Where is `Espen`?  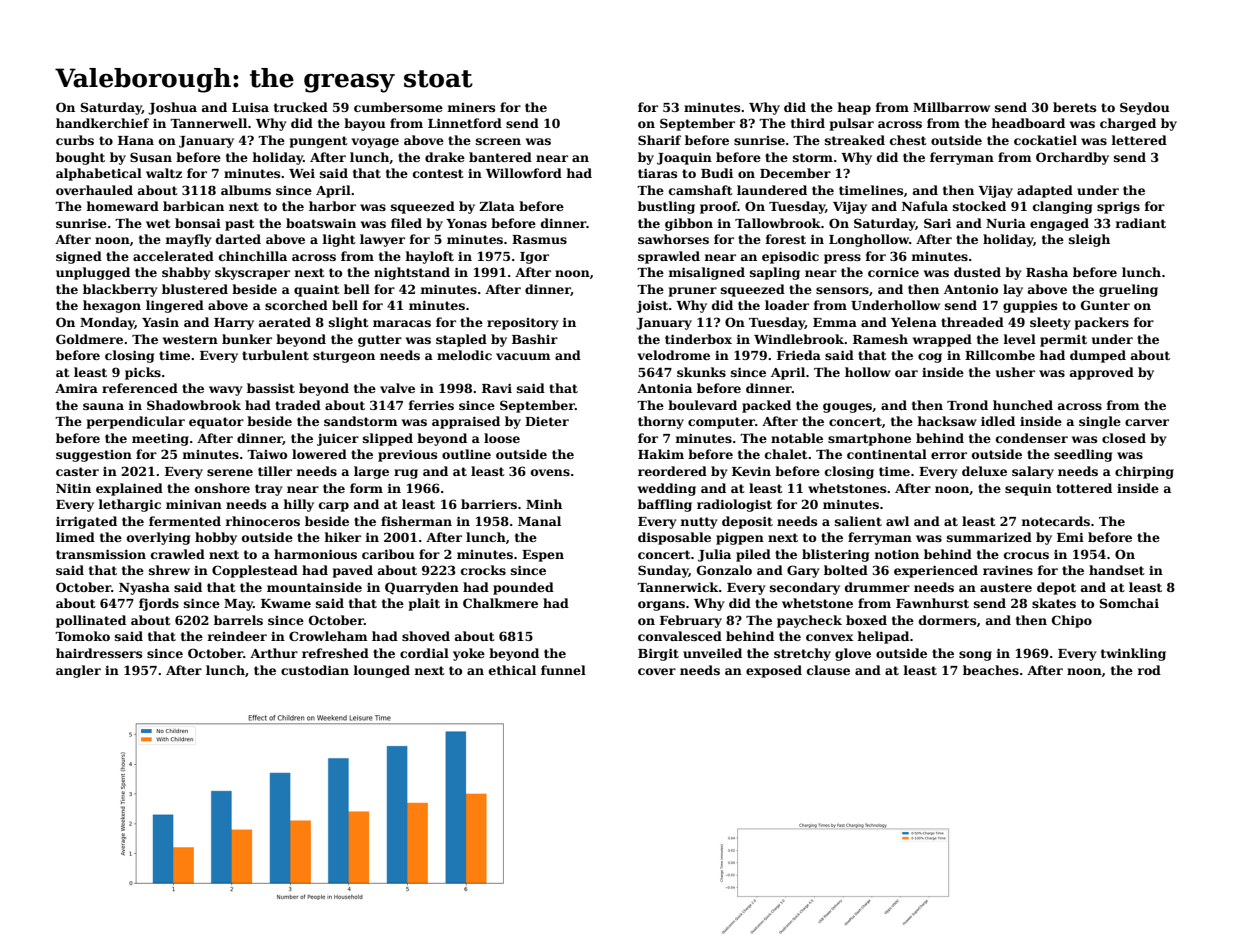
Espen is located at coordinates (543, 556).
